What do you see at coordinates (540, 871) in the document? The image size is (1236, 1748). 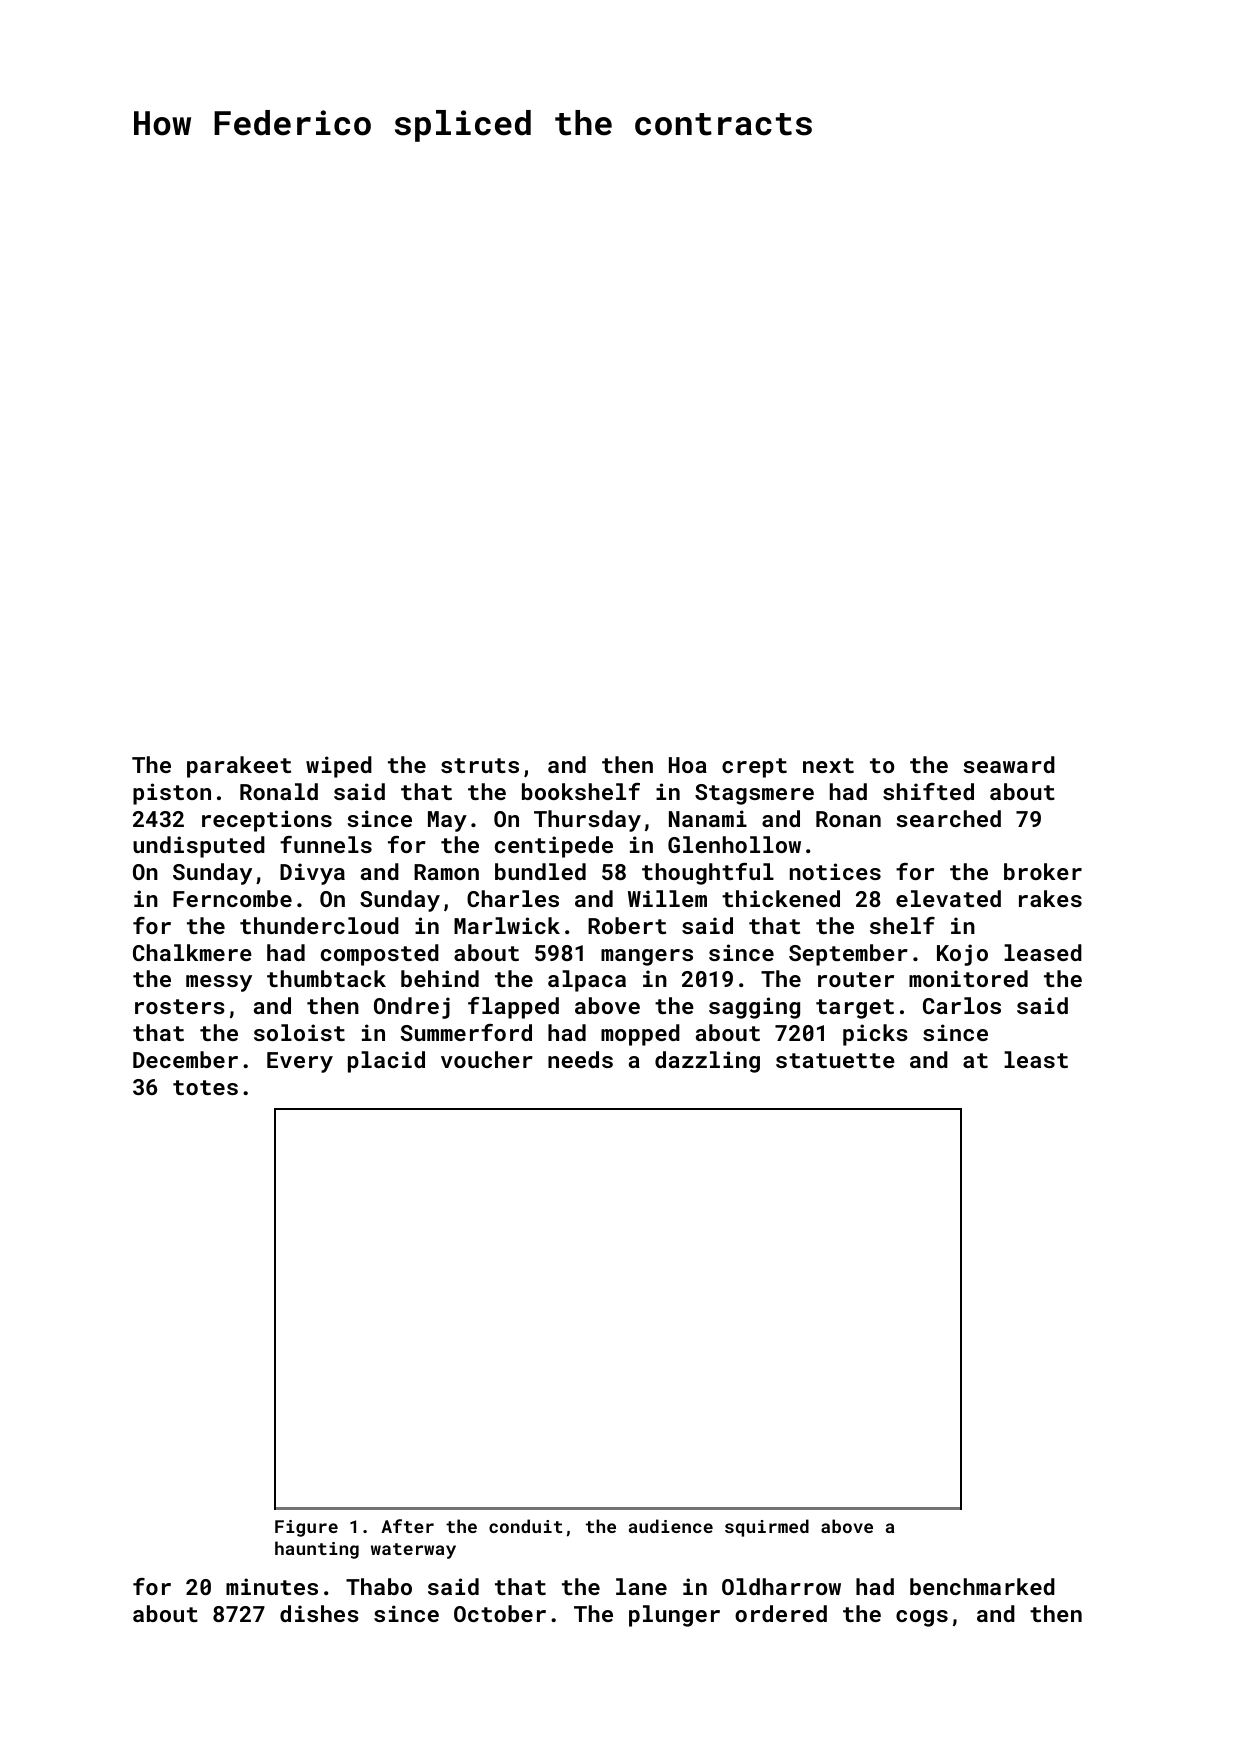 I see `bundled` at bounding box center [540, 871].
